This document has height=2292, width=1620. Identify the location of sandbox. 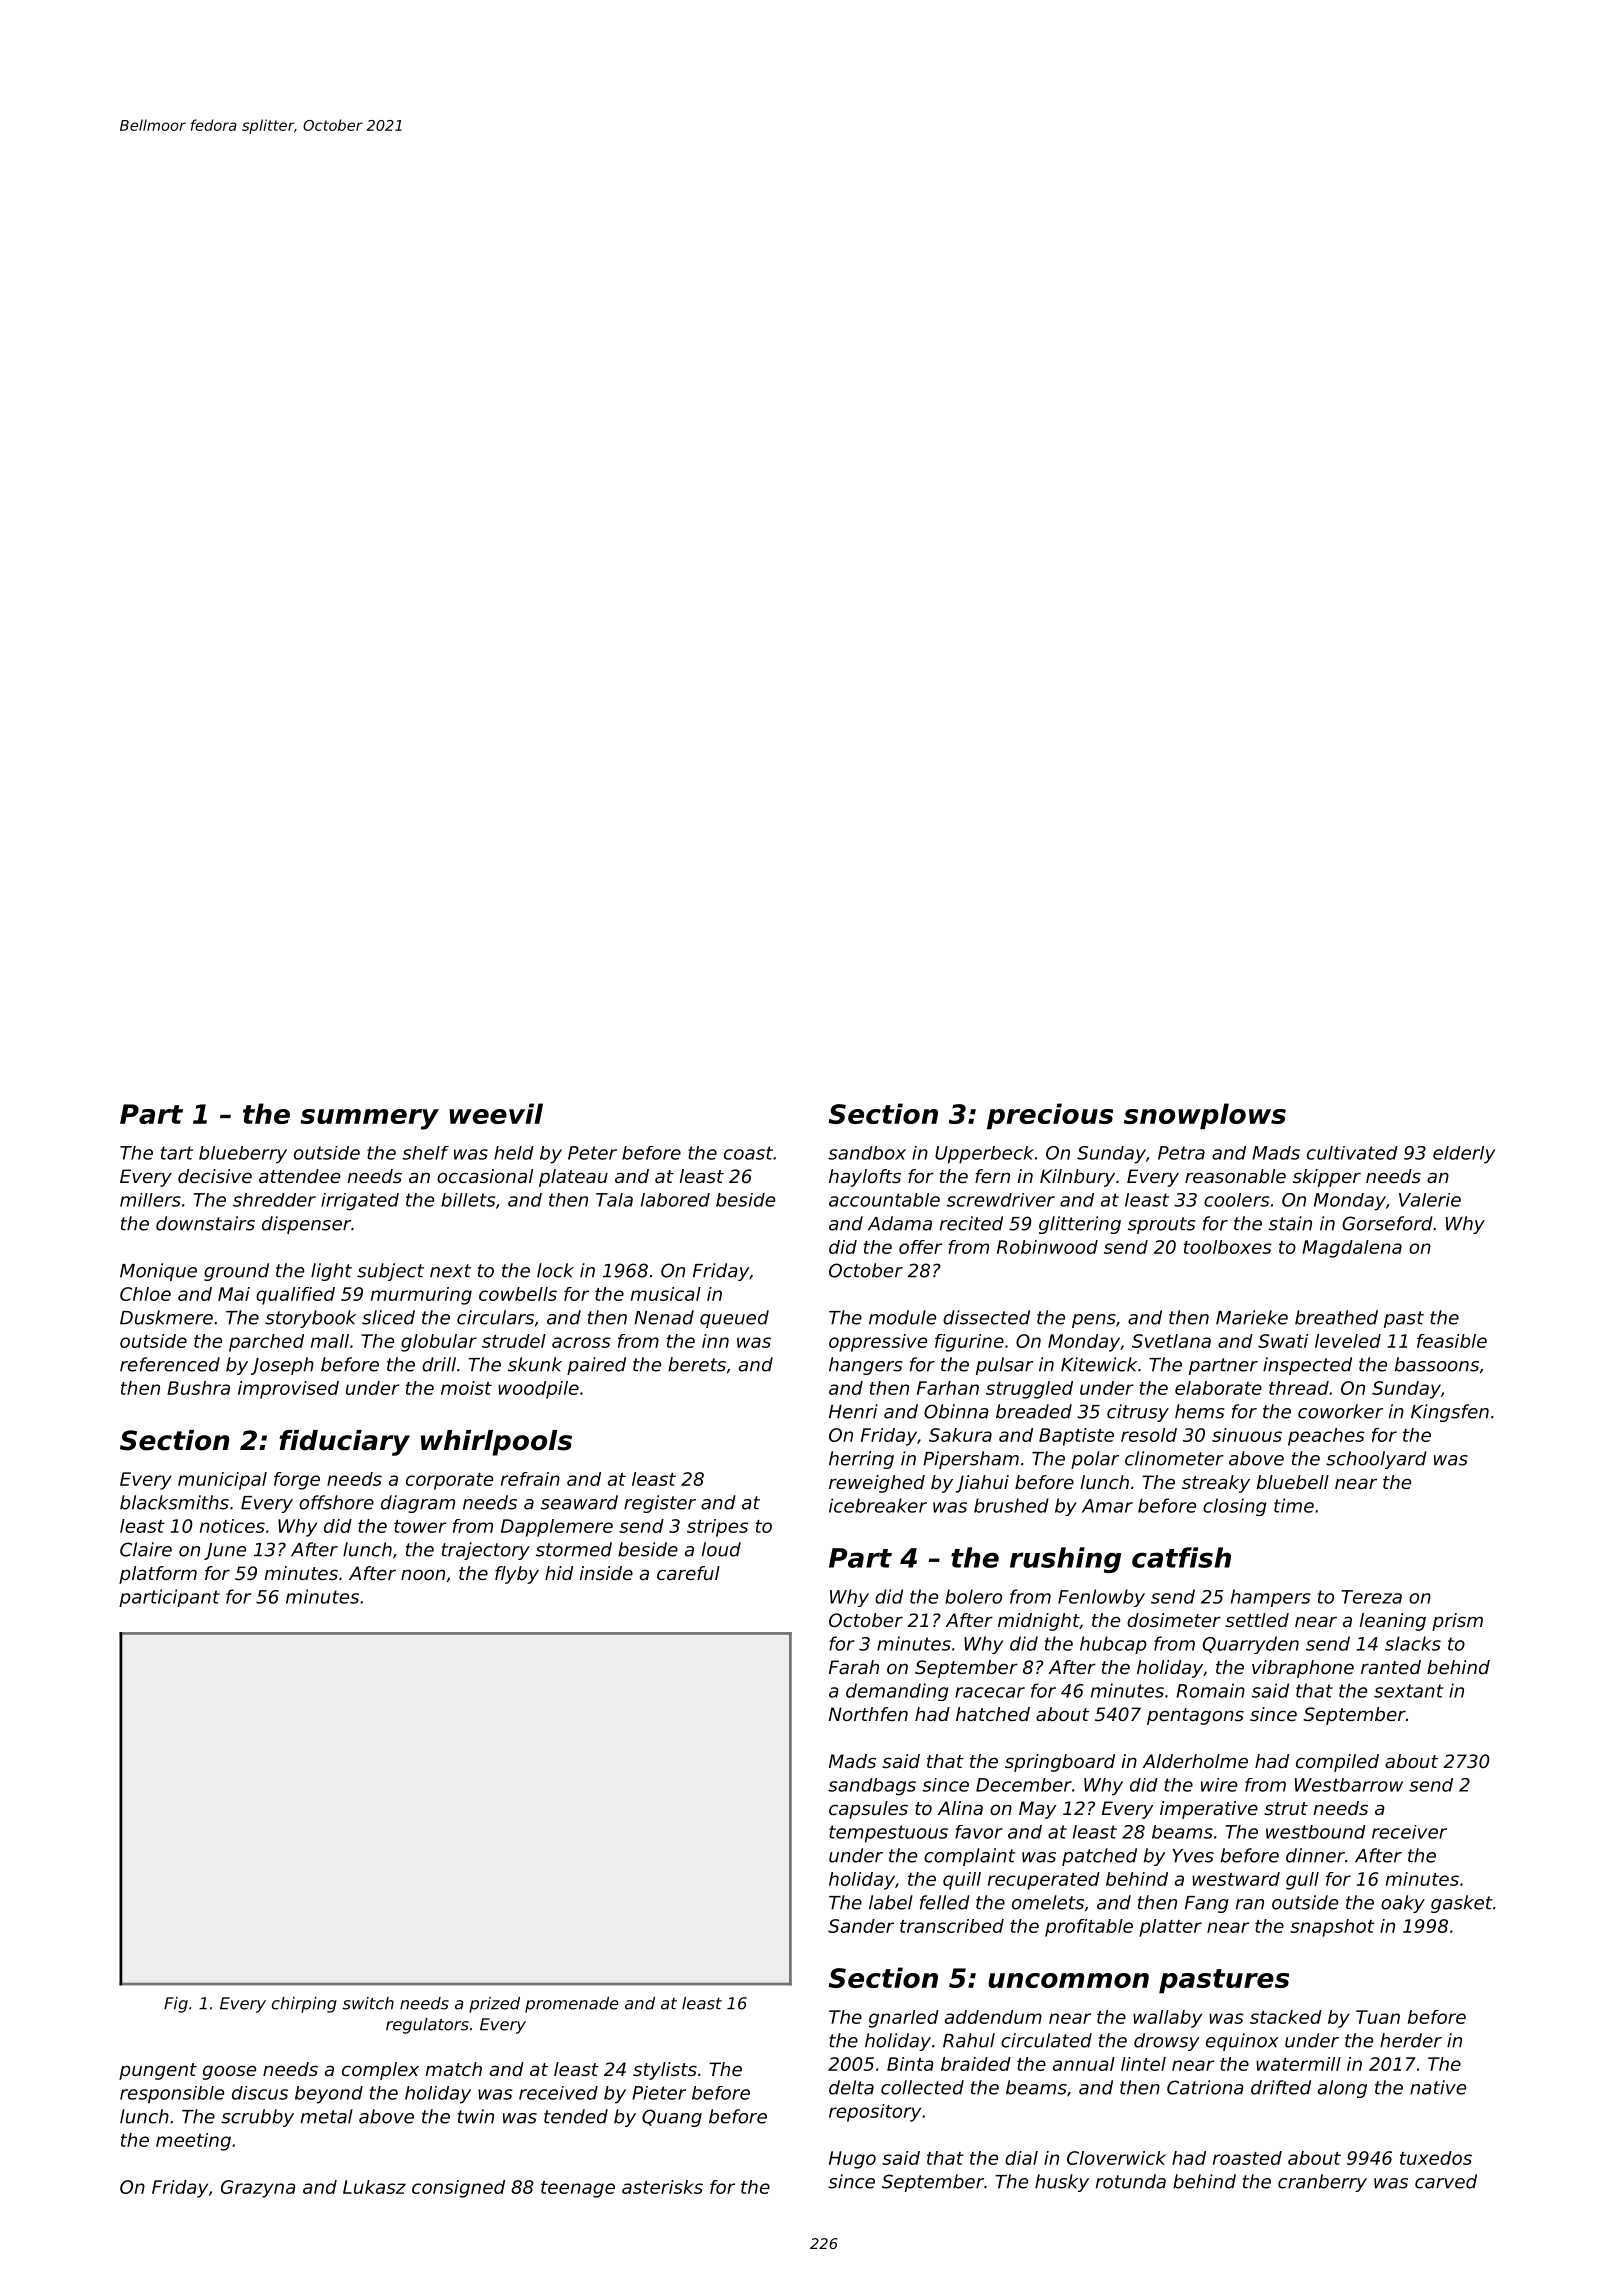
(867, 1153).
